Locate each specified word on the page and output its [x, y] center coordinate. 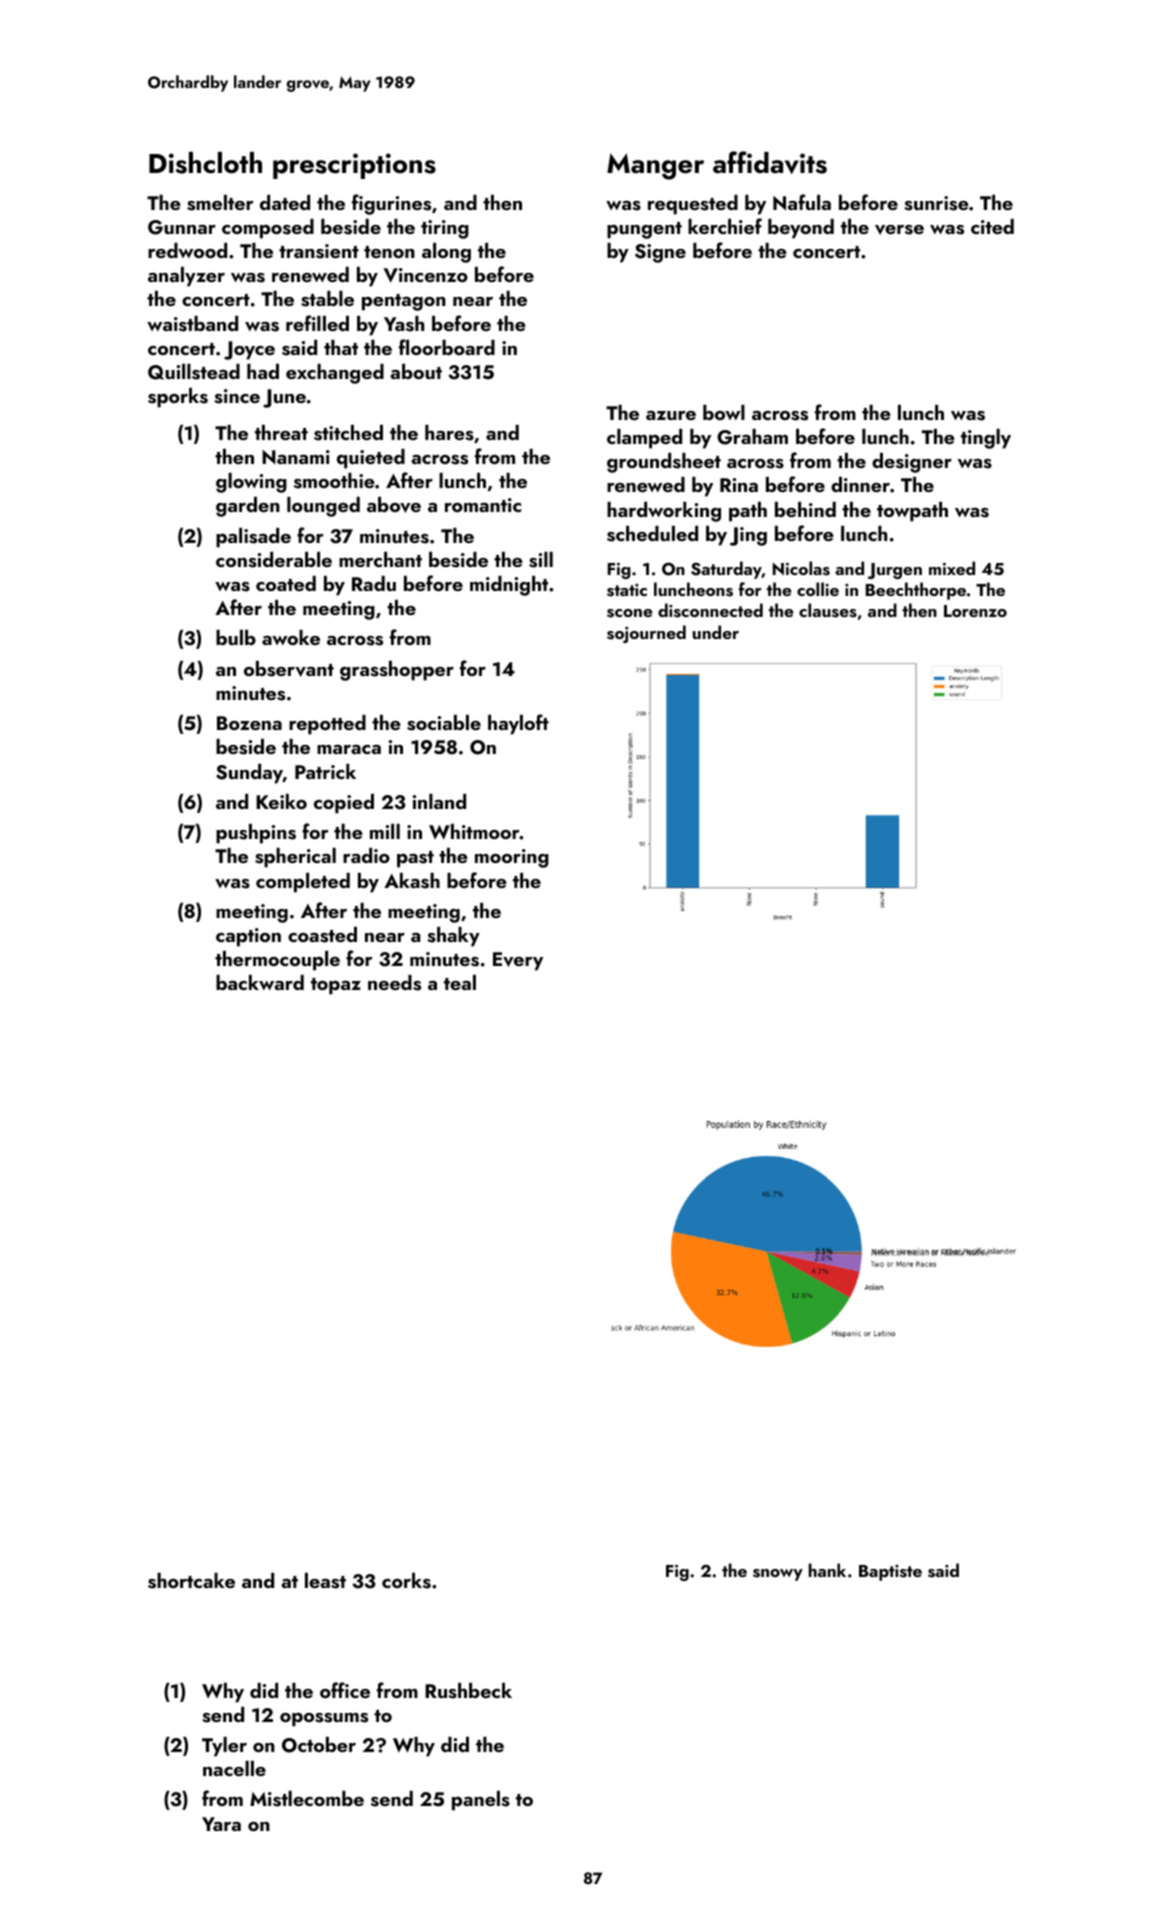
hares [449, 433]
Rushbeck [468, 1691]
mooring [512, 858]
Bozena [249, 723]
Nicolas [801, 568]
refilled [317, 323]
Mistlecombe [307, 1799]
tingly [986, 439]
